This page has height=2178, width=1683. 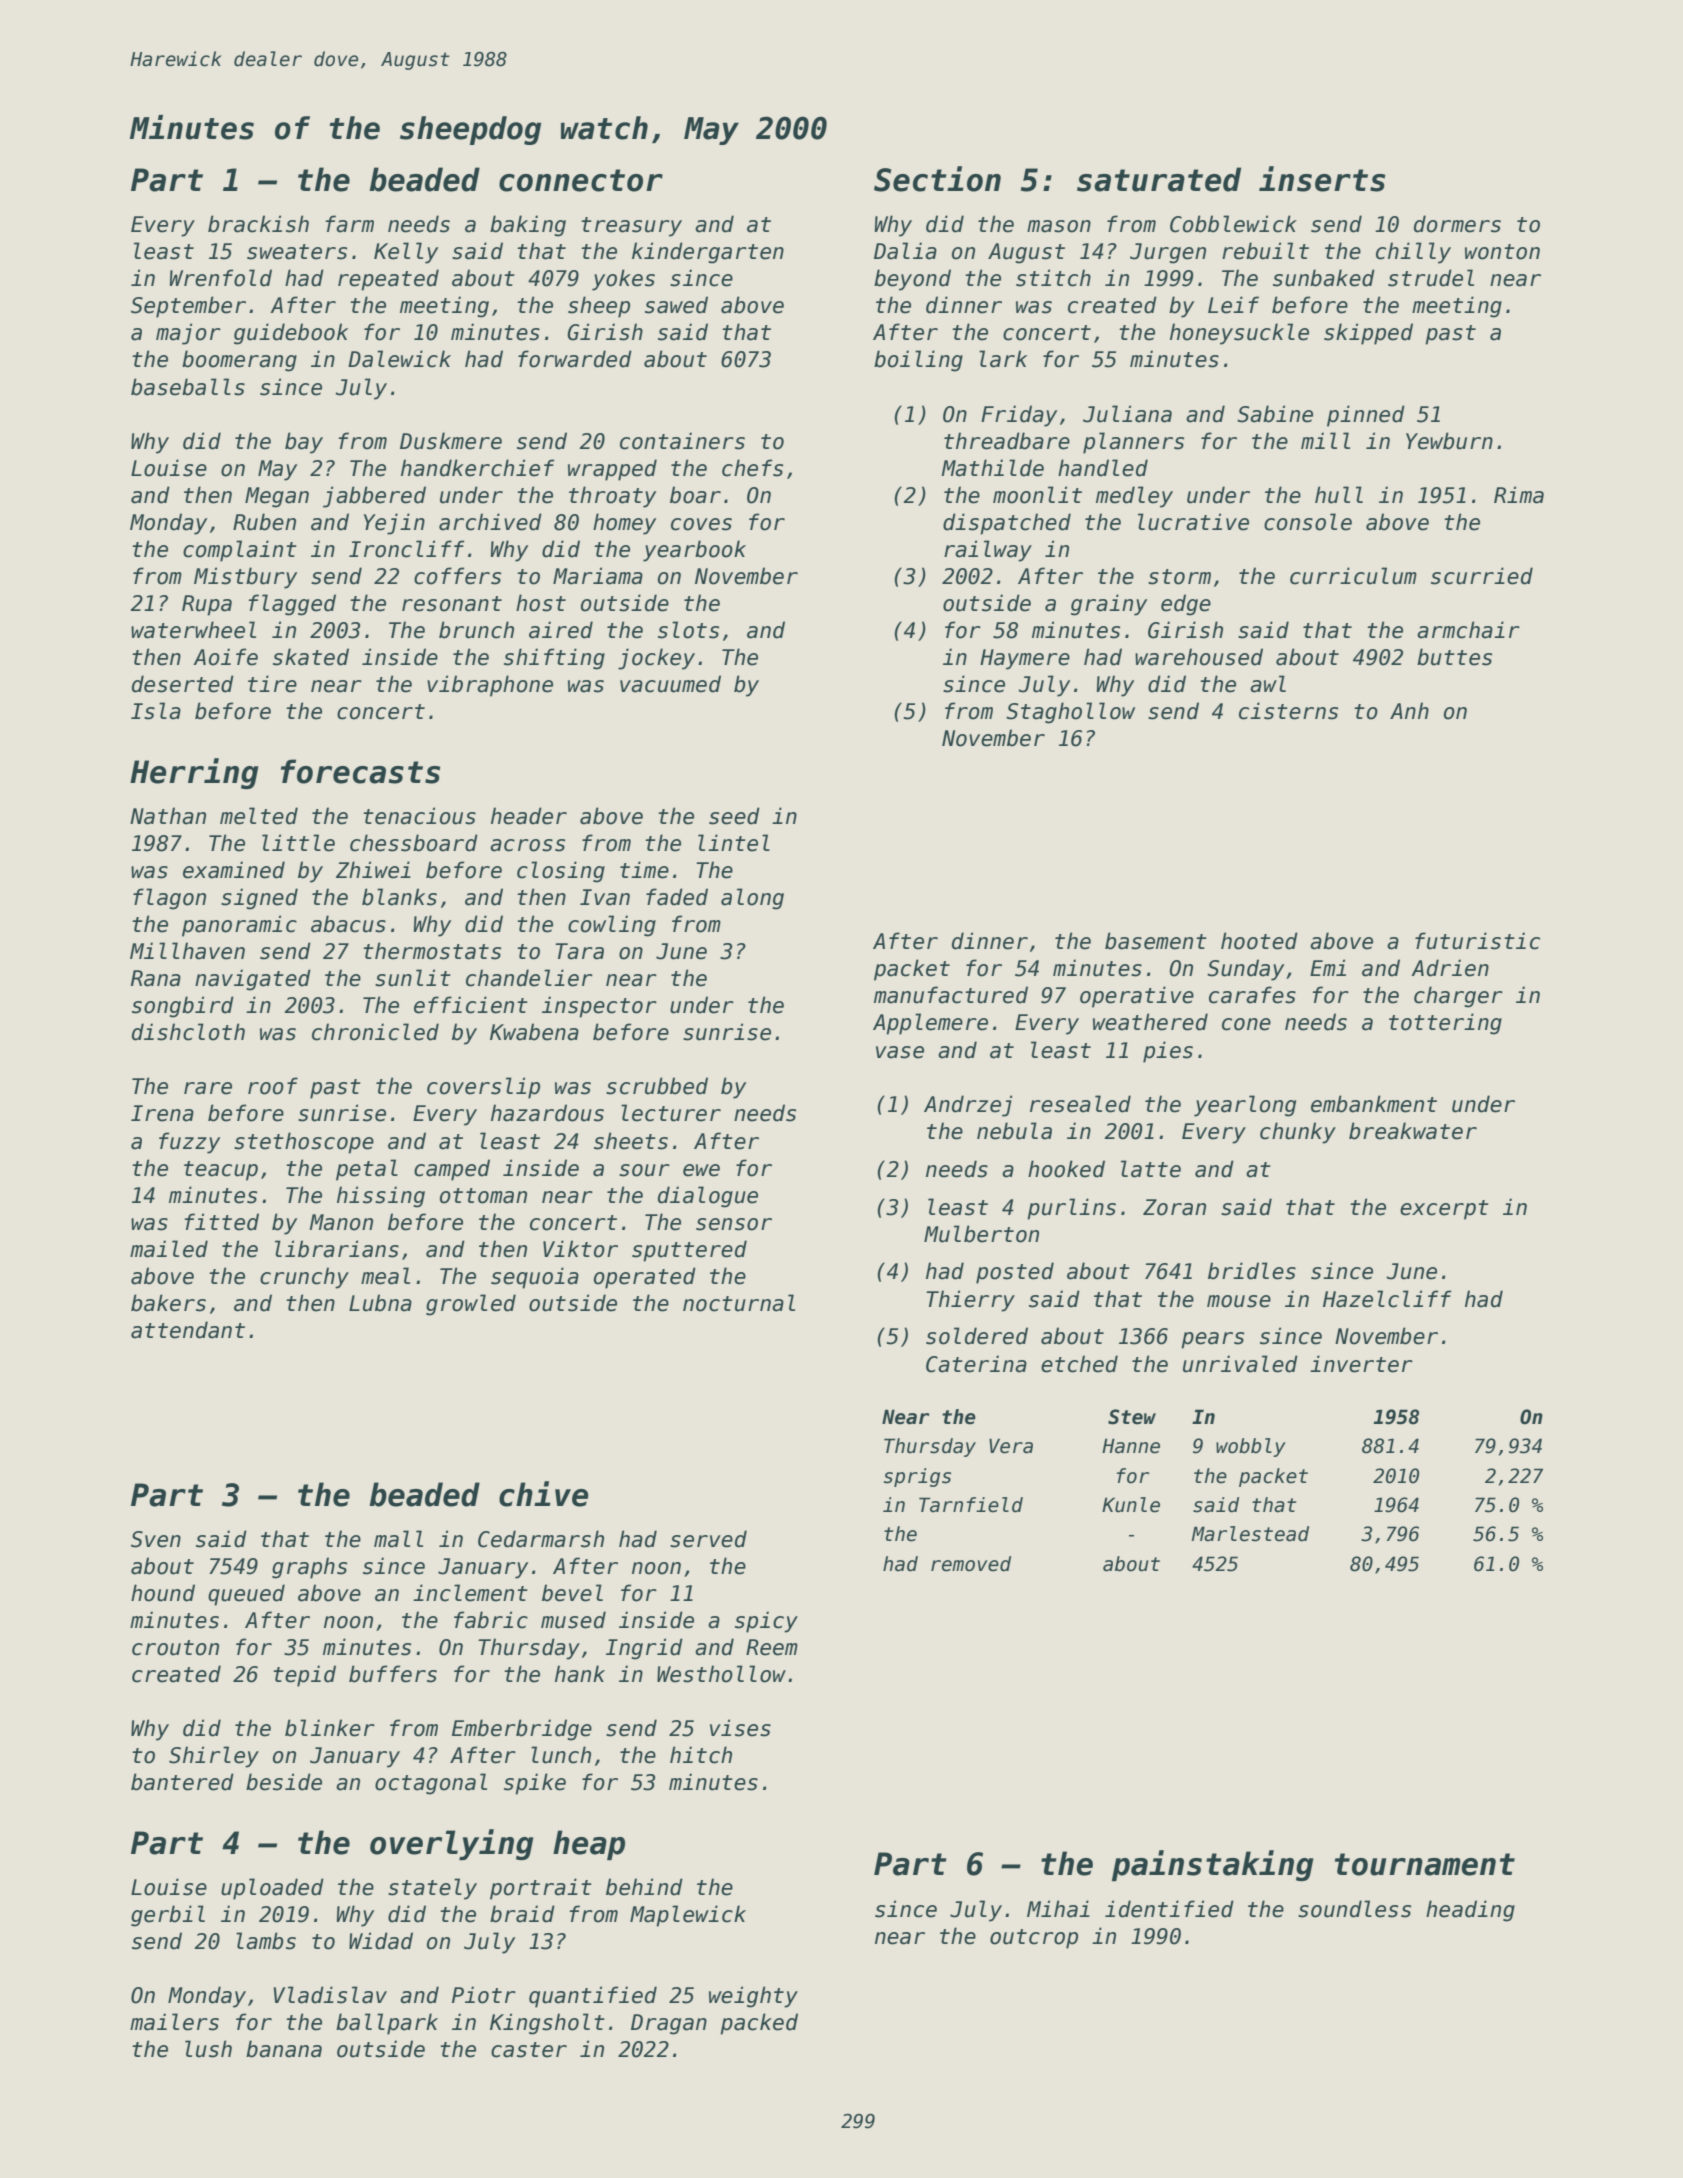 I want to click on caster, so click(x=529, y=2050).
